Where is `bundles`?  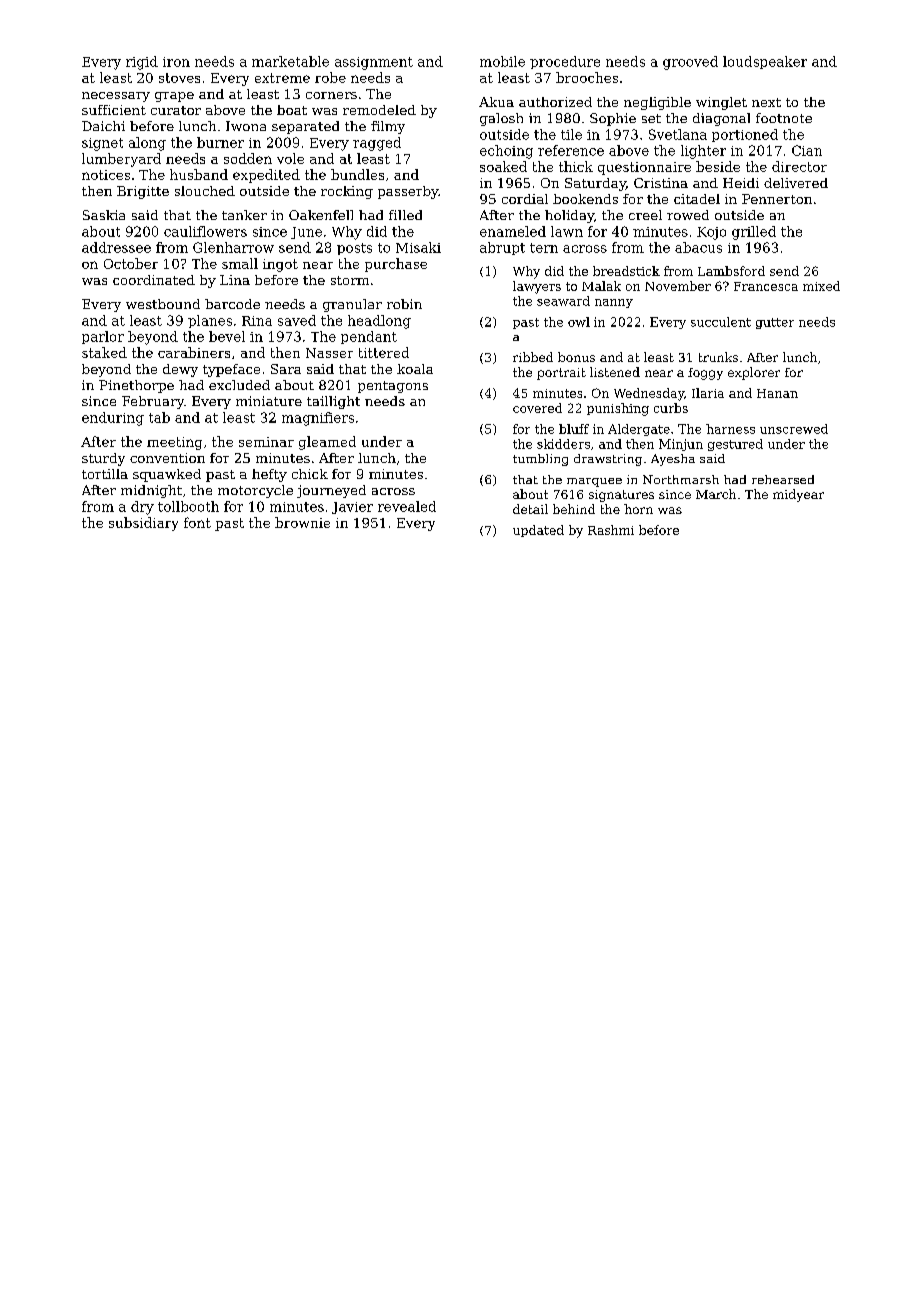
bundles is located at coordinates (357, 174).
